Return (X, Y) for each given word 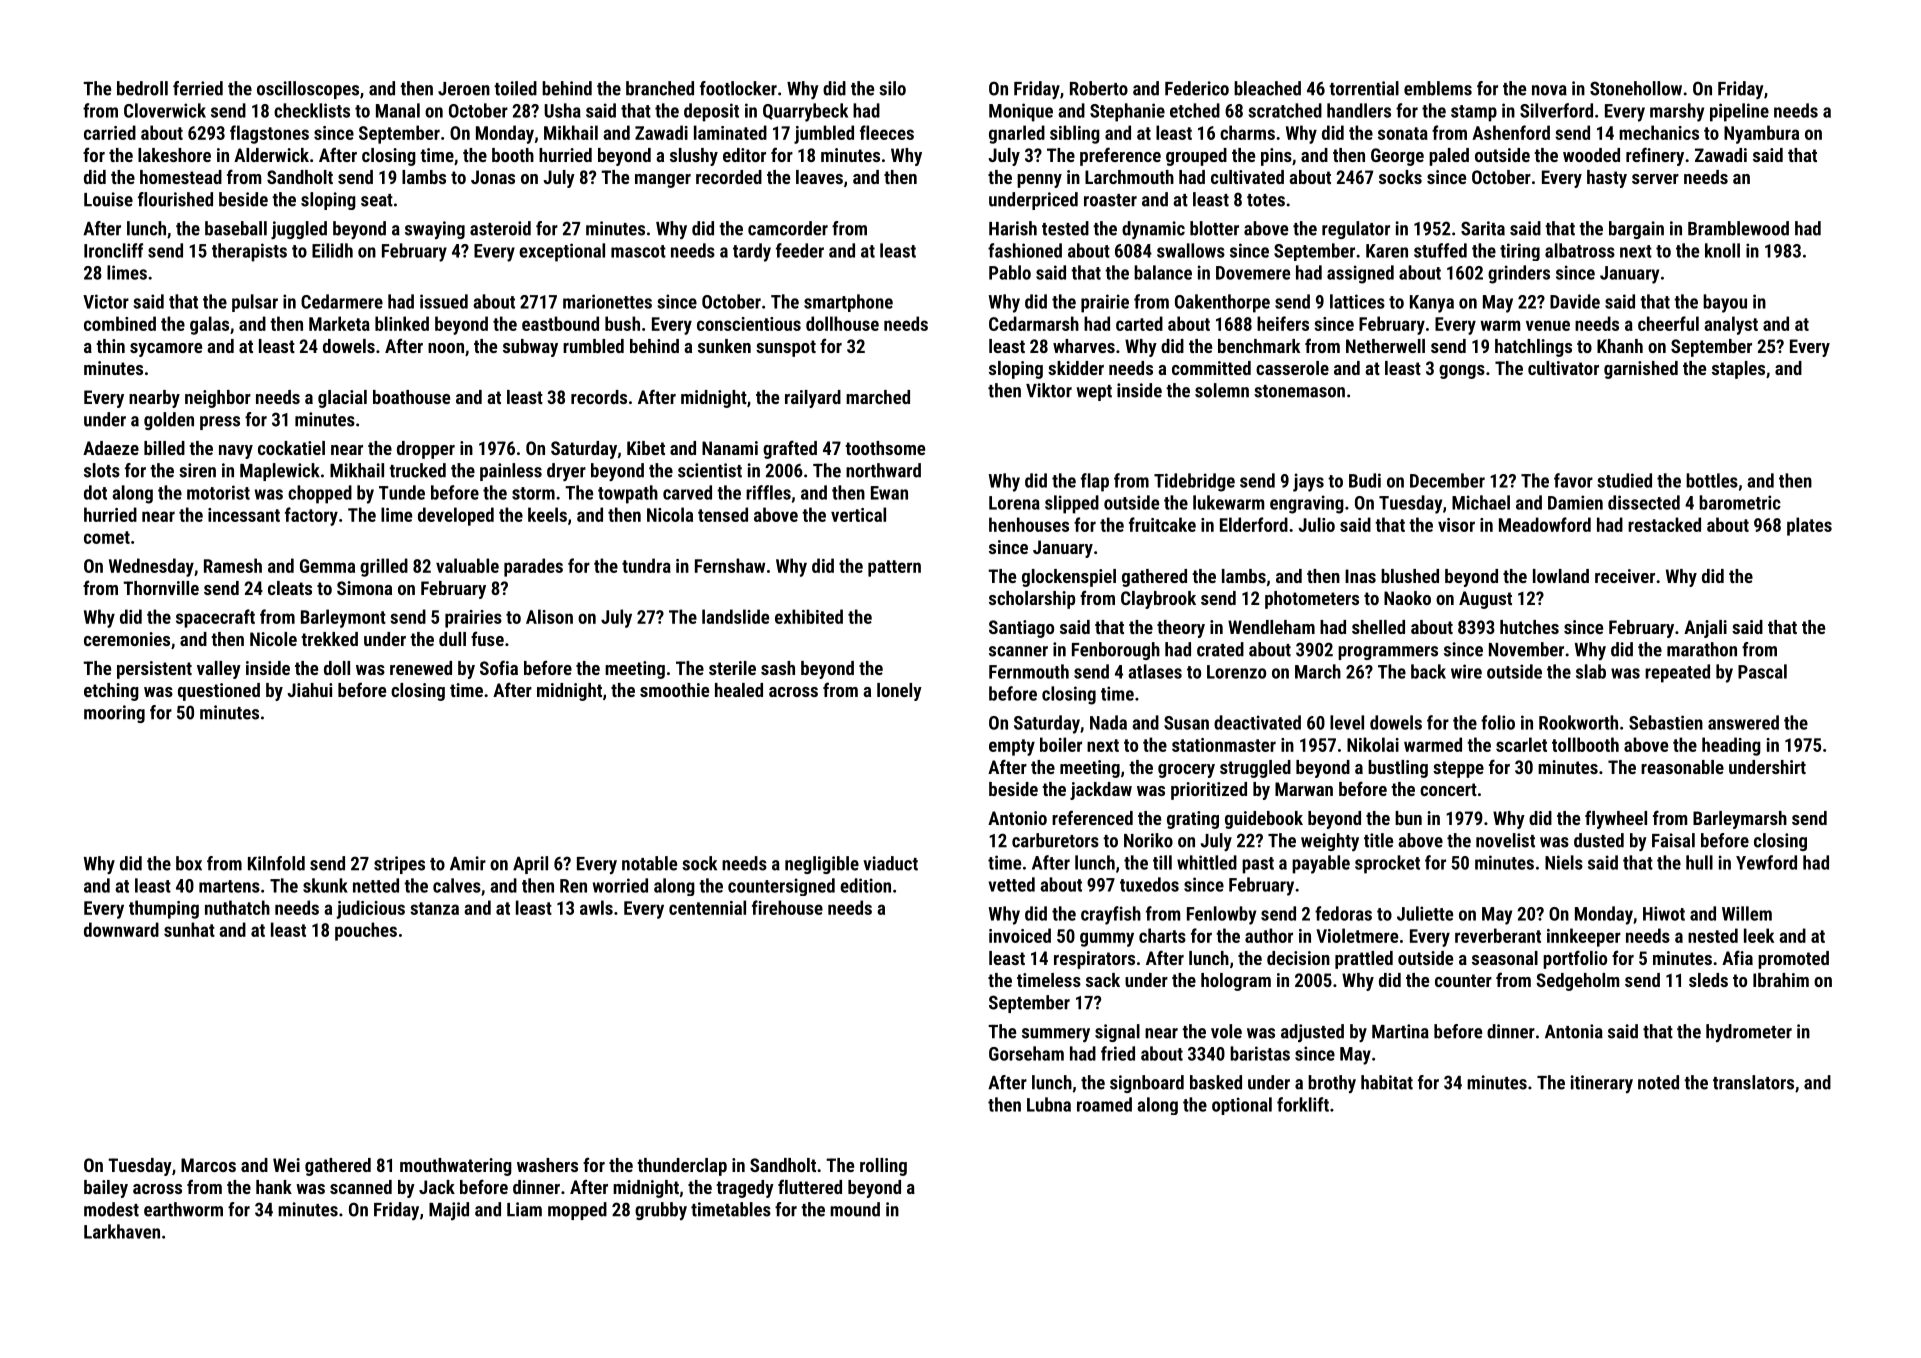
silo (892, 88)
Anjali (1705, 629)
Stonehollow (1636, 88)
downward (121, 929)
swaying (435, 230)
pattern (894, 568)
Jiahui (309, 690)
